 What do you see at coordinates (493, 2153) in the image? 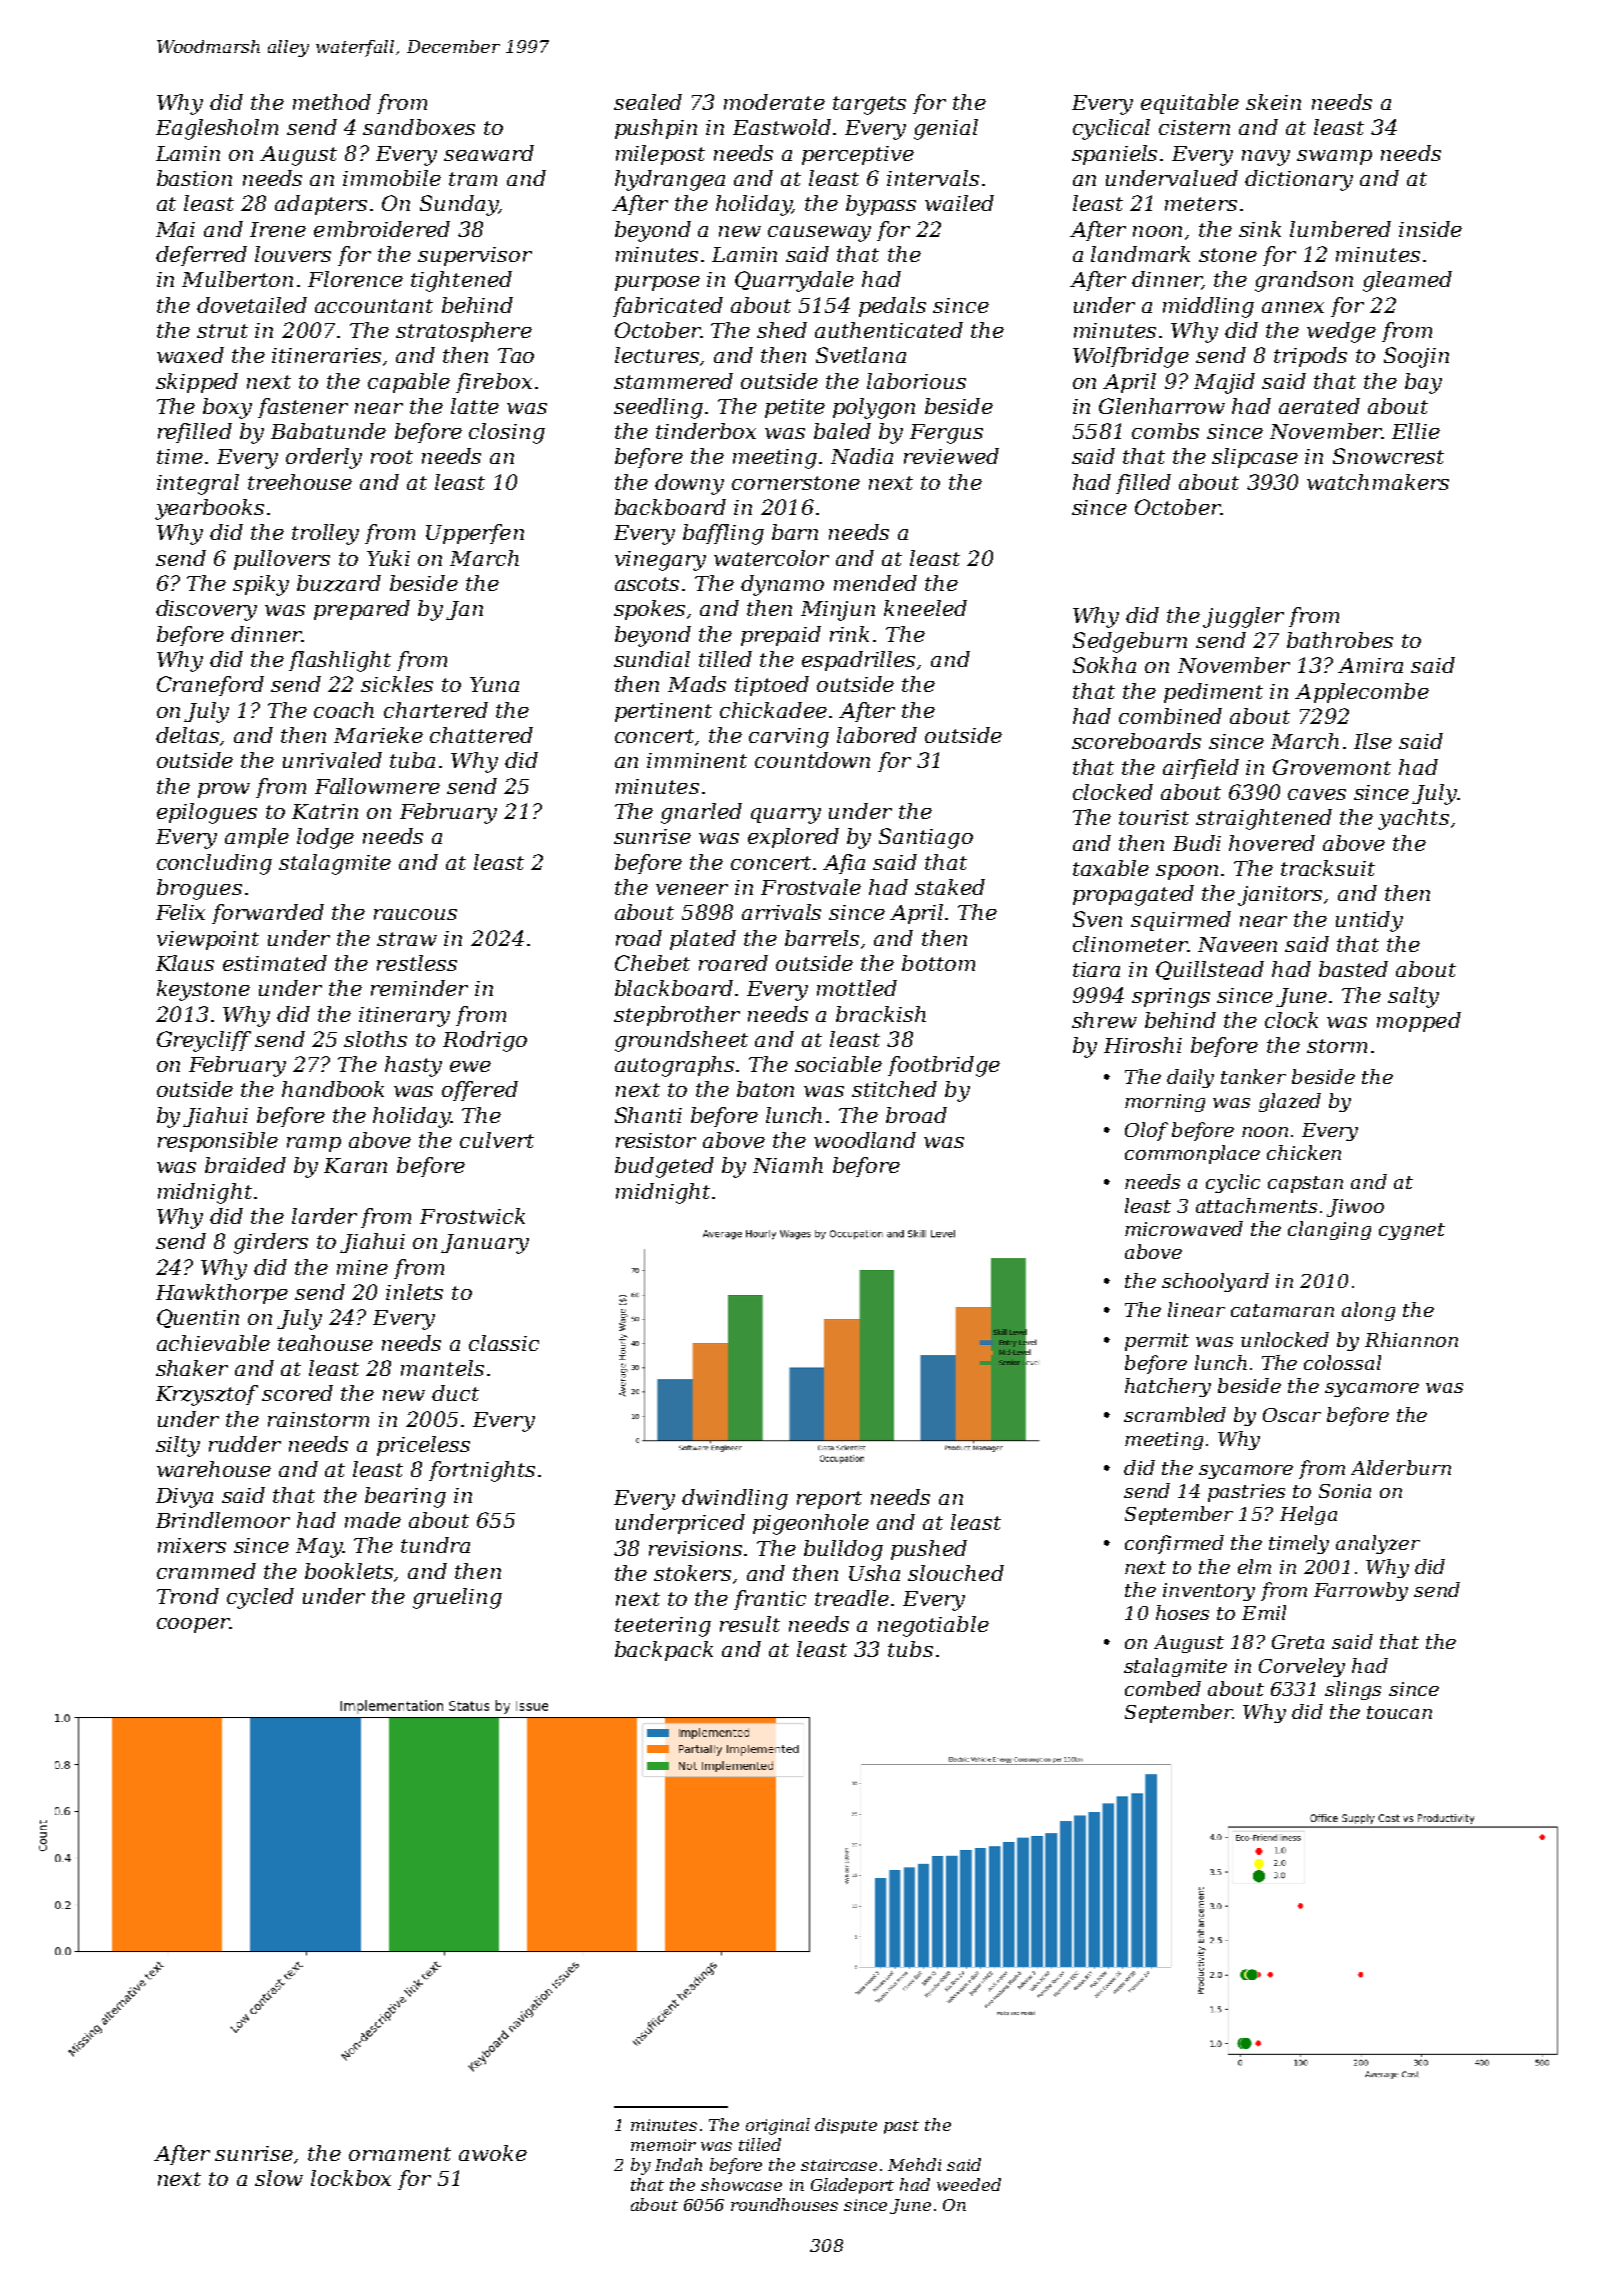
I see `awoke` at bounding box center [493, 2153].
